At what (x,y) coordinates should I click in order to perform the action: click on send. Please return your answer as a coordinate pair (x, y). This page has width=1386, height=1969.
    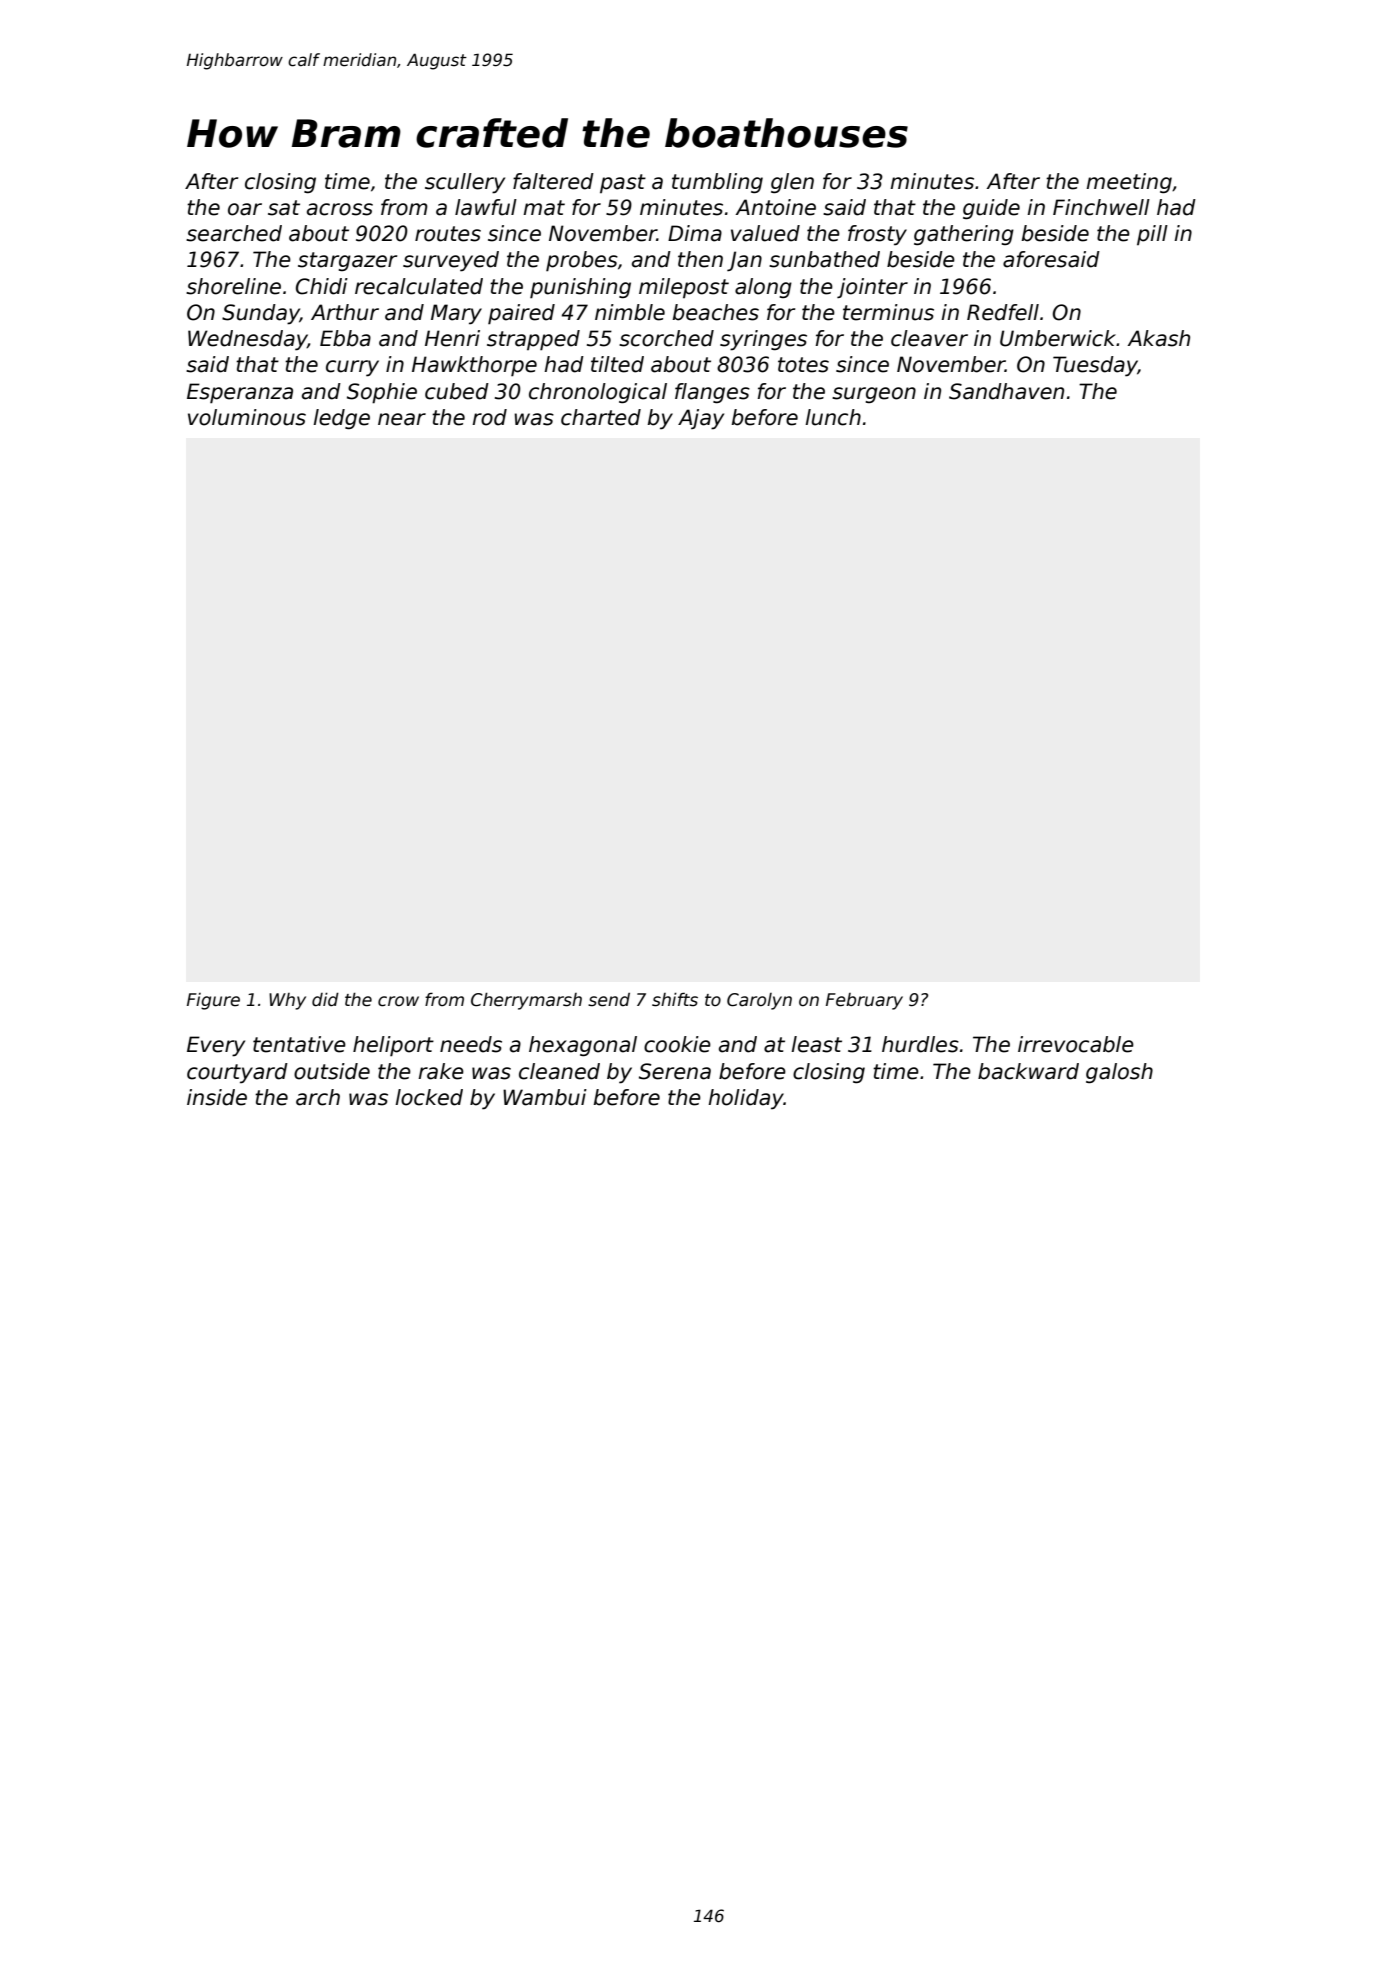
    Looking at the image, I should click on (609, 1000).
